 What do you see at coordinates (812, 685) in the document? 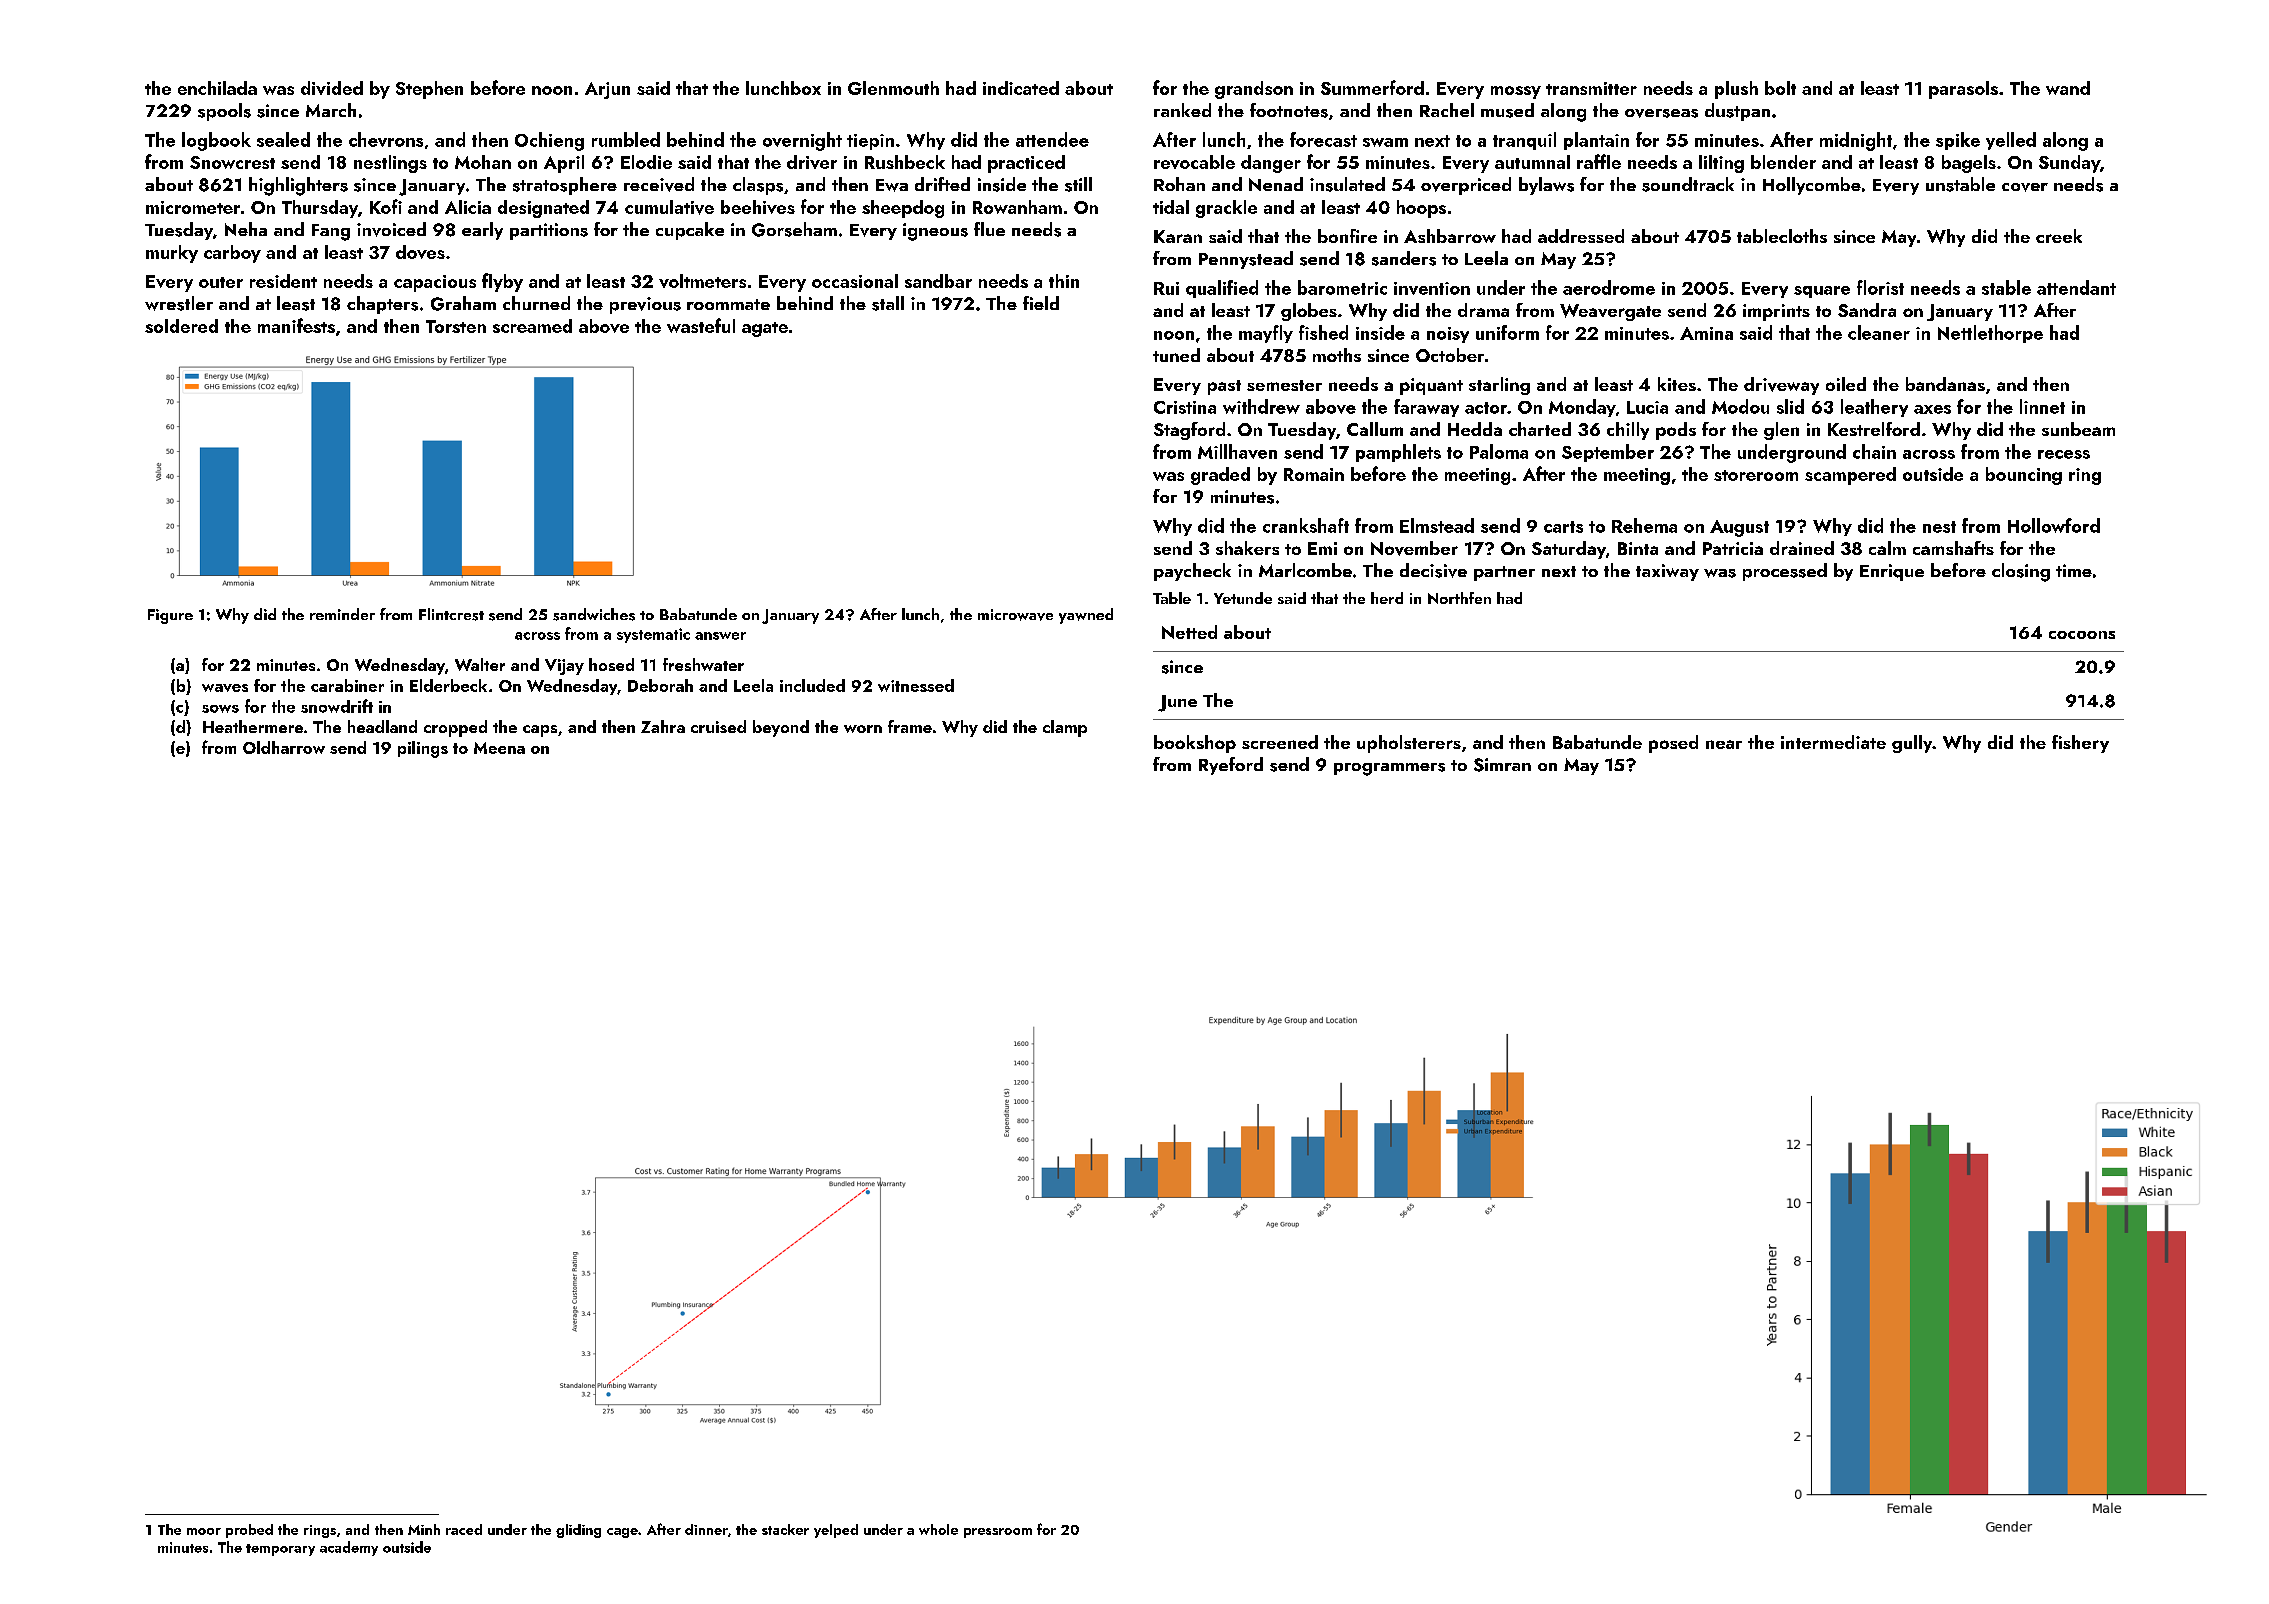
I see `included` at bounding box center [812, 685].
